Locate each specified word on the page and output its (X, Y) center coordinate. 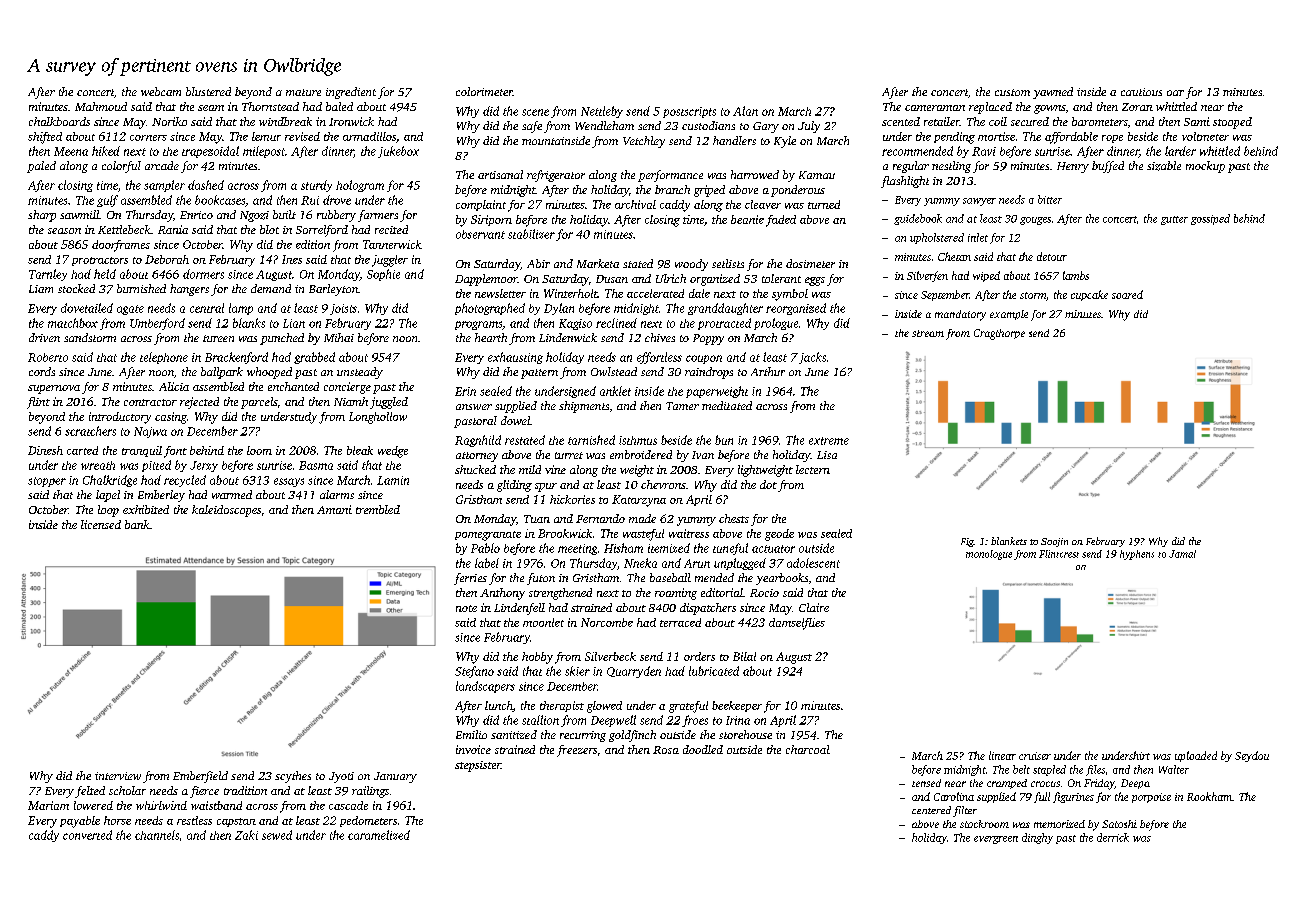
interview (118, 776)
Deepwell (613, 721)
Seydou (1252, 756)
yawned (1053, 93)
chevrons (663, 484)
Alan (745, 111)
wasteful (643, 535)
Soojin (1054, 542)
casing (171, 418)
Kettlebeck (124, 229)
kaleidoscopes (226, 511)
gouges (1035, 221)
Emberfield (200, 777)
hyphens (1137, 555)
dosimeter (810, 263)
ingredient (351, 93)
